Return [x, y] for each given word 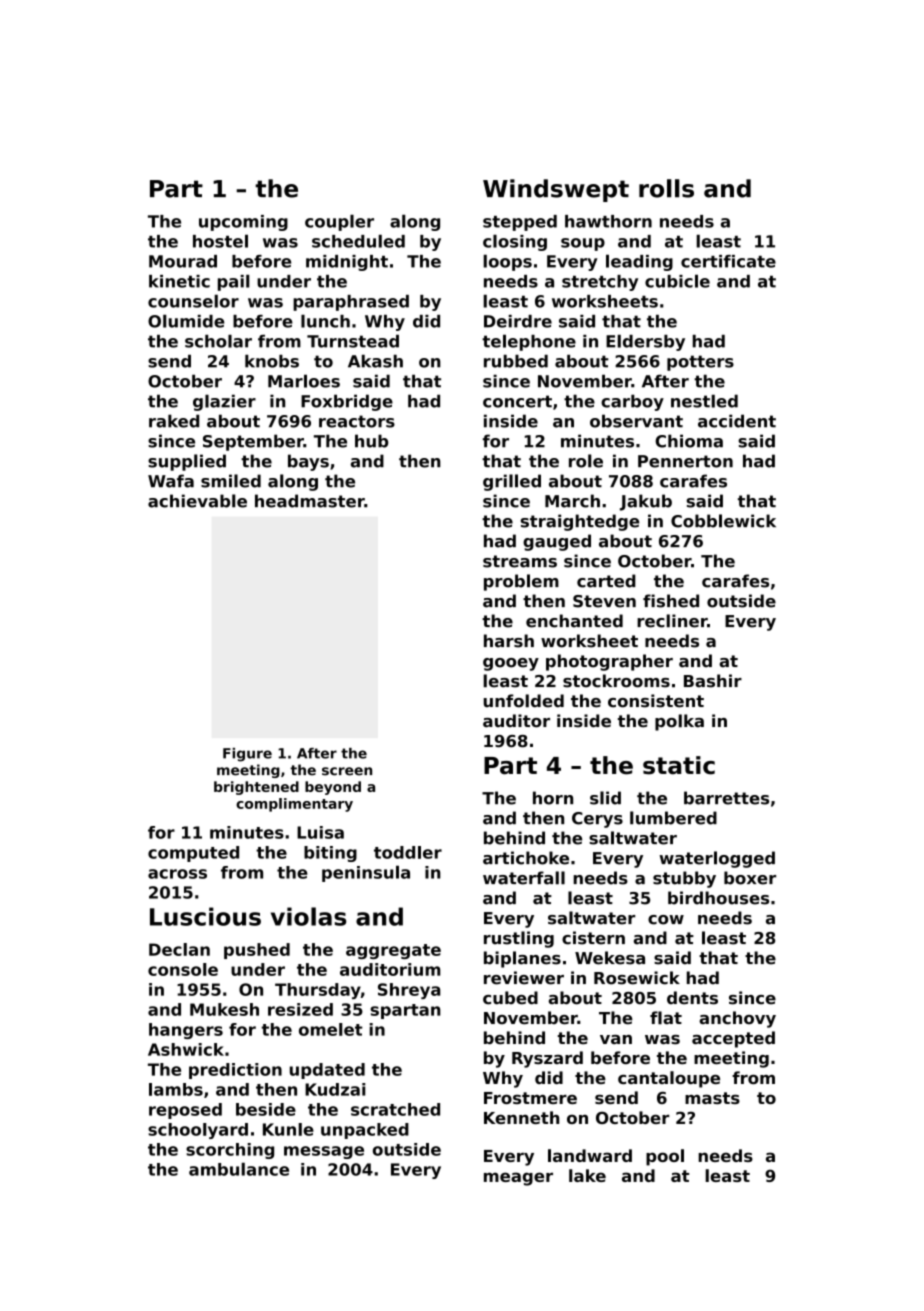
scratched [395, 1109]
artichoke [526, 858]
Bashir [713, 681]
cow [666, 920]
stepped [520, 223]
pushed [257, 951]
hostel [220, 241]
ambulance [239, 1169]
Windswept [556, 190]
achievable [197, 501]
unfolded [524, 701]
